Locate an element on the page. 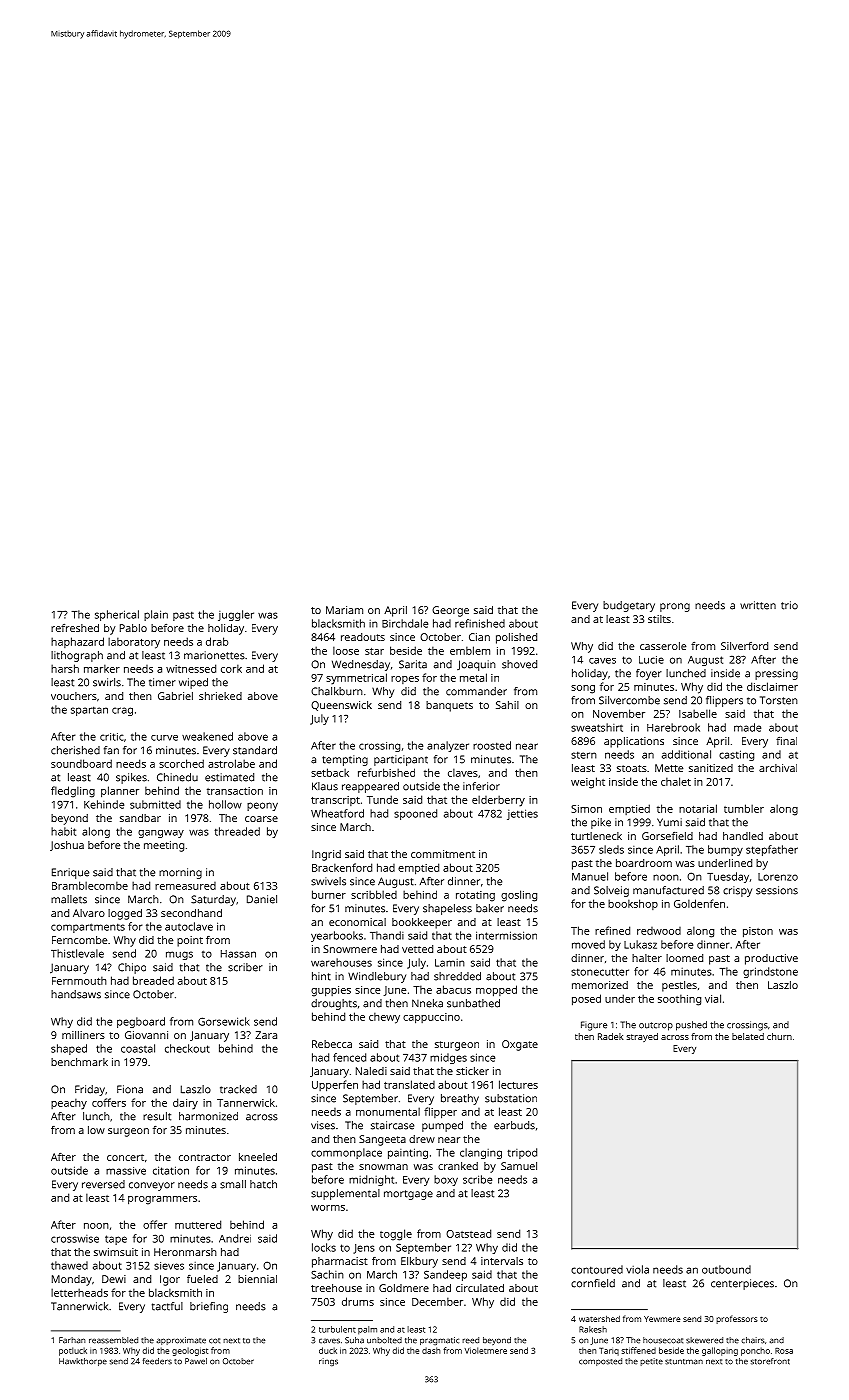 This document has width=849, height=1400. sanitized is located at coordinates (711, 768).
